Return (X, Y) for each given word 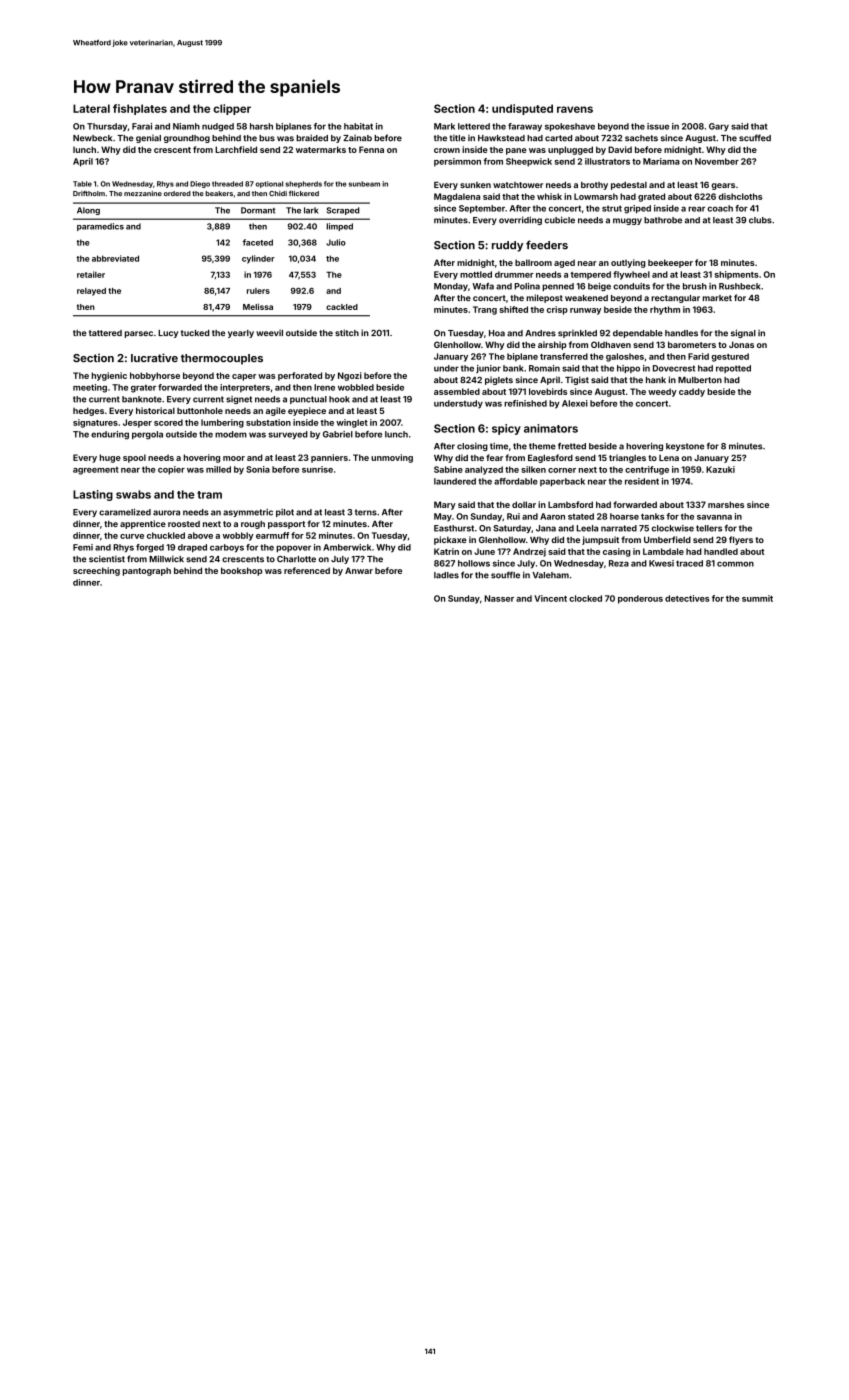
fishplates (140, 109)
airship (552, 345)
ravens (575, 109)
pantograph (147, 571)
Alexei (575, 403)
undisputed (522, 109)
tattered (105, 333)
